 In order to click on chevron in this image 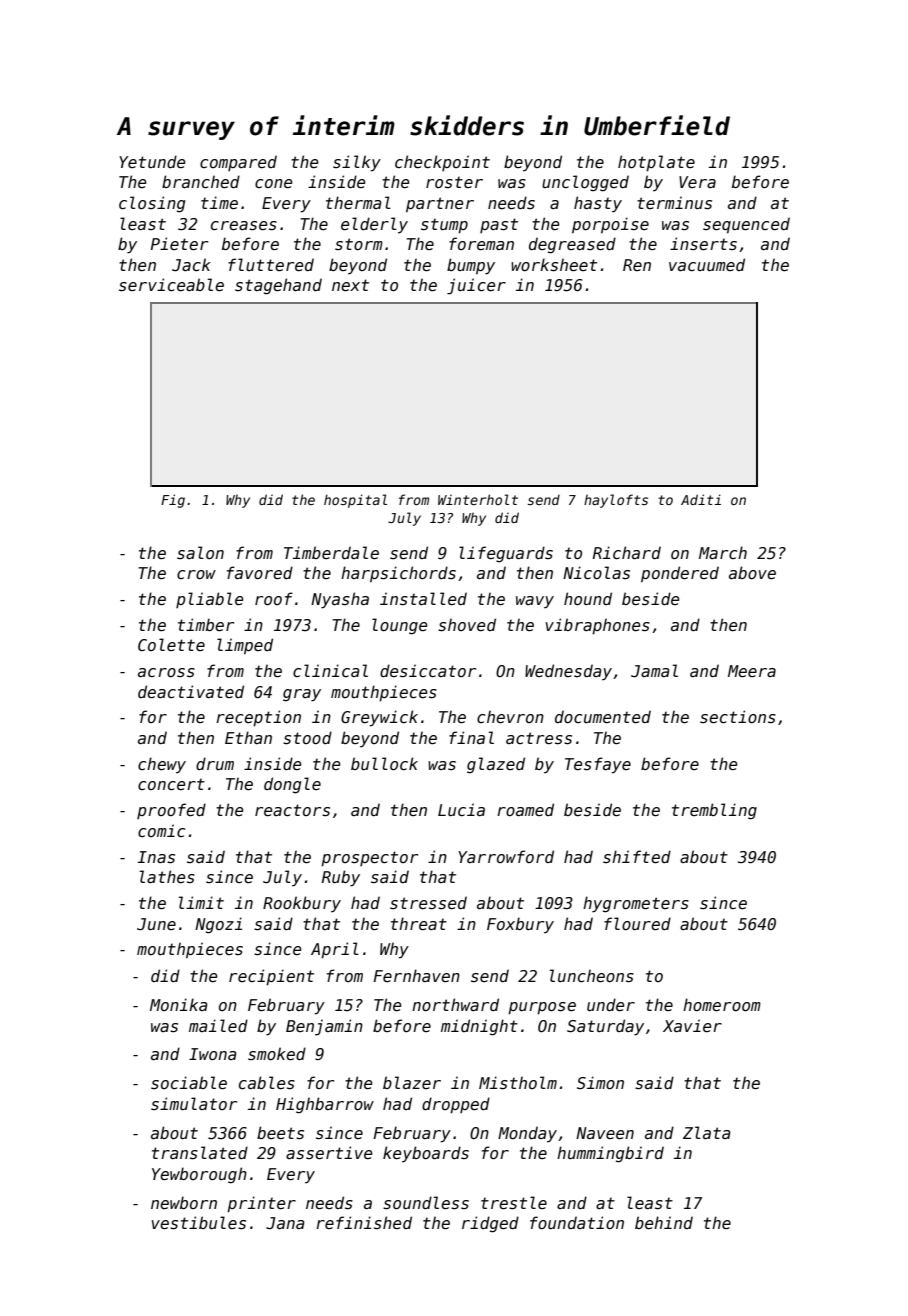, I will do `click(510, 716)`.
